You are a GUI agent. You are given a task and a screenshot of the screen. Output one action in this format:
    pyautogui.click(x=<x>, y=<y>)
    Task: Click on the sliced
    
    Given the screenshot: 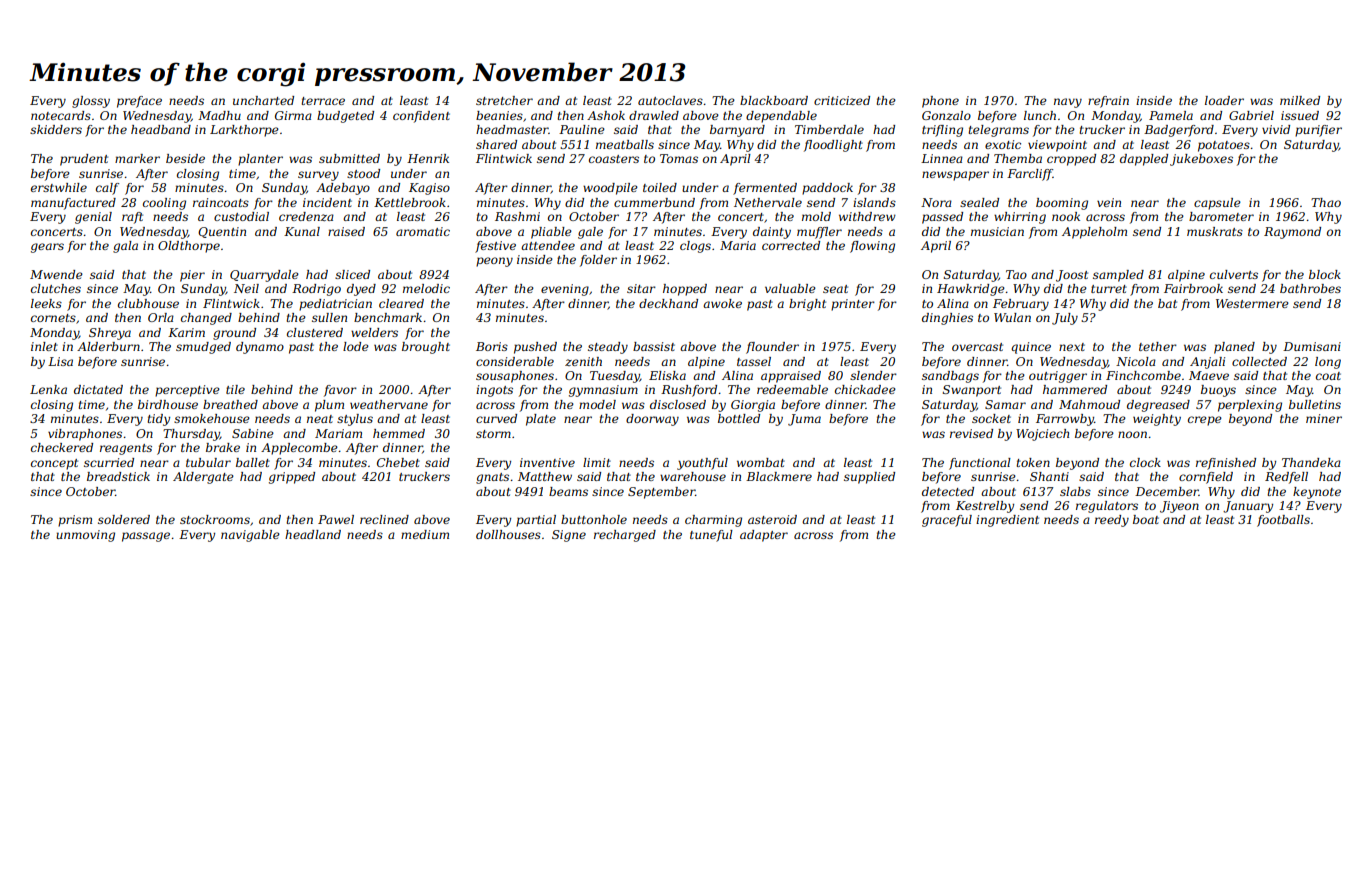 What is the action you would take?
    pyautogui.click(x=352, y=274)
